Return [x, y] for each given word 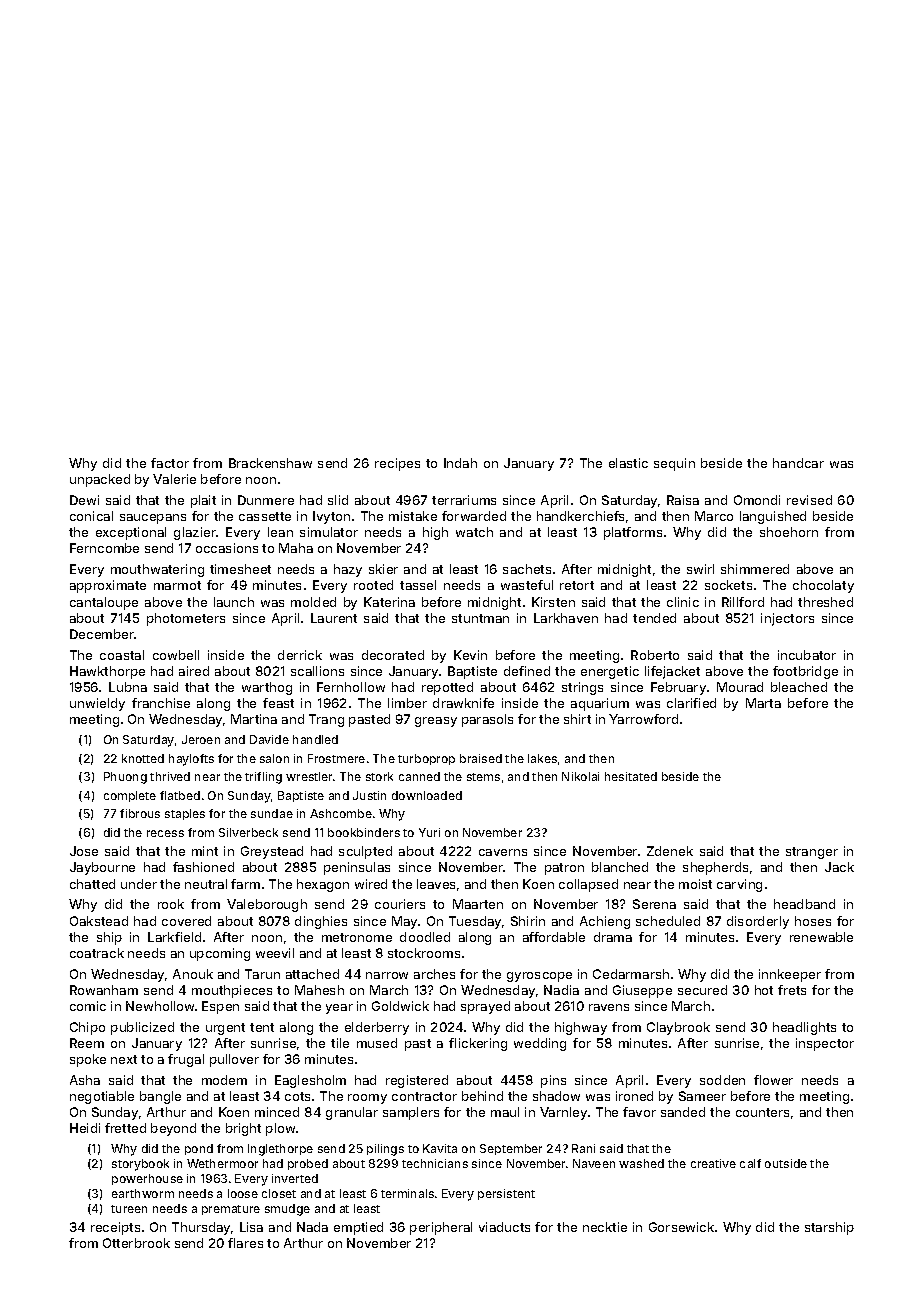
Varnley [563, 1113]
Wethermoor [222, 1163]
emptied [358, 1228]
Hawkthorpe [107, 672]
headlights [804, 1028]
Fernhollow [351, 687]
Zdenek [670, 851]
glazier [195, 533]
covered [186, 921]
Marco [714, 516]
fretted [125, 1128]
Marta [763, 703]
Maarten [478, 904]
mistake [413, 516]
